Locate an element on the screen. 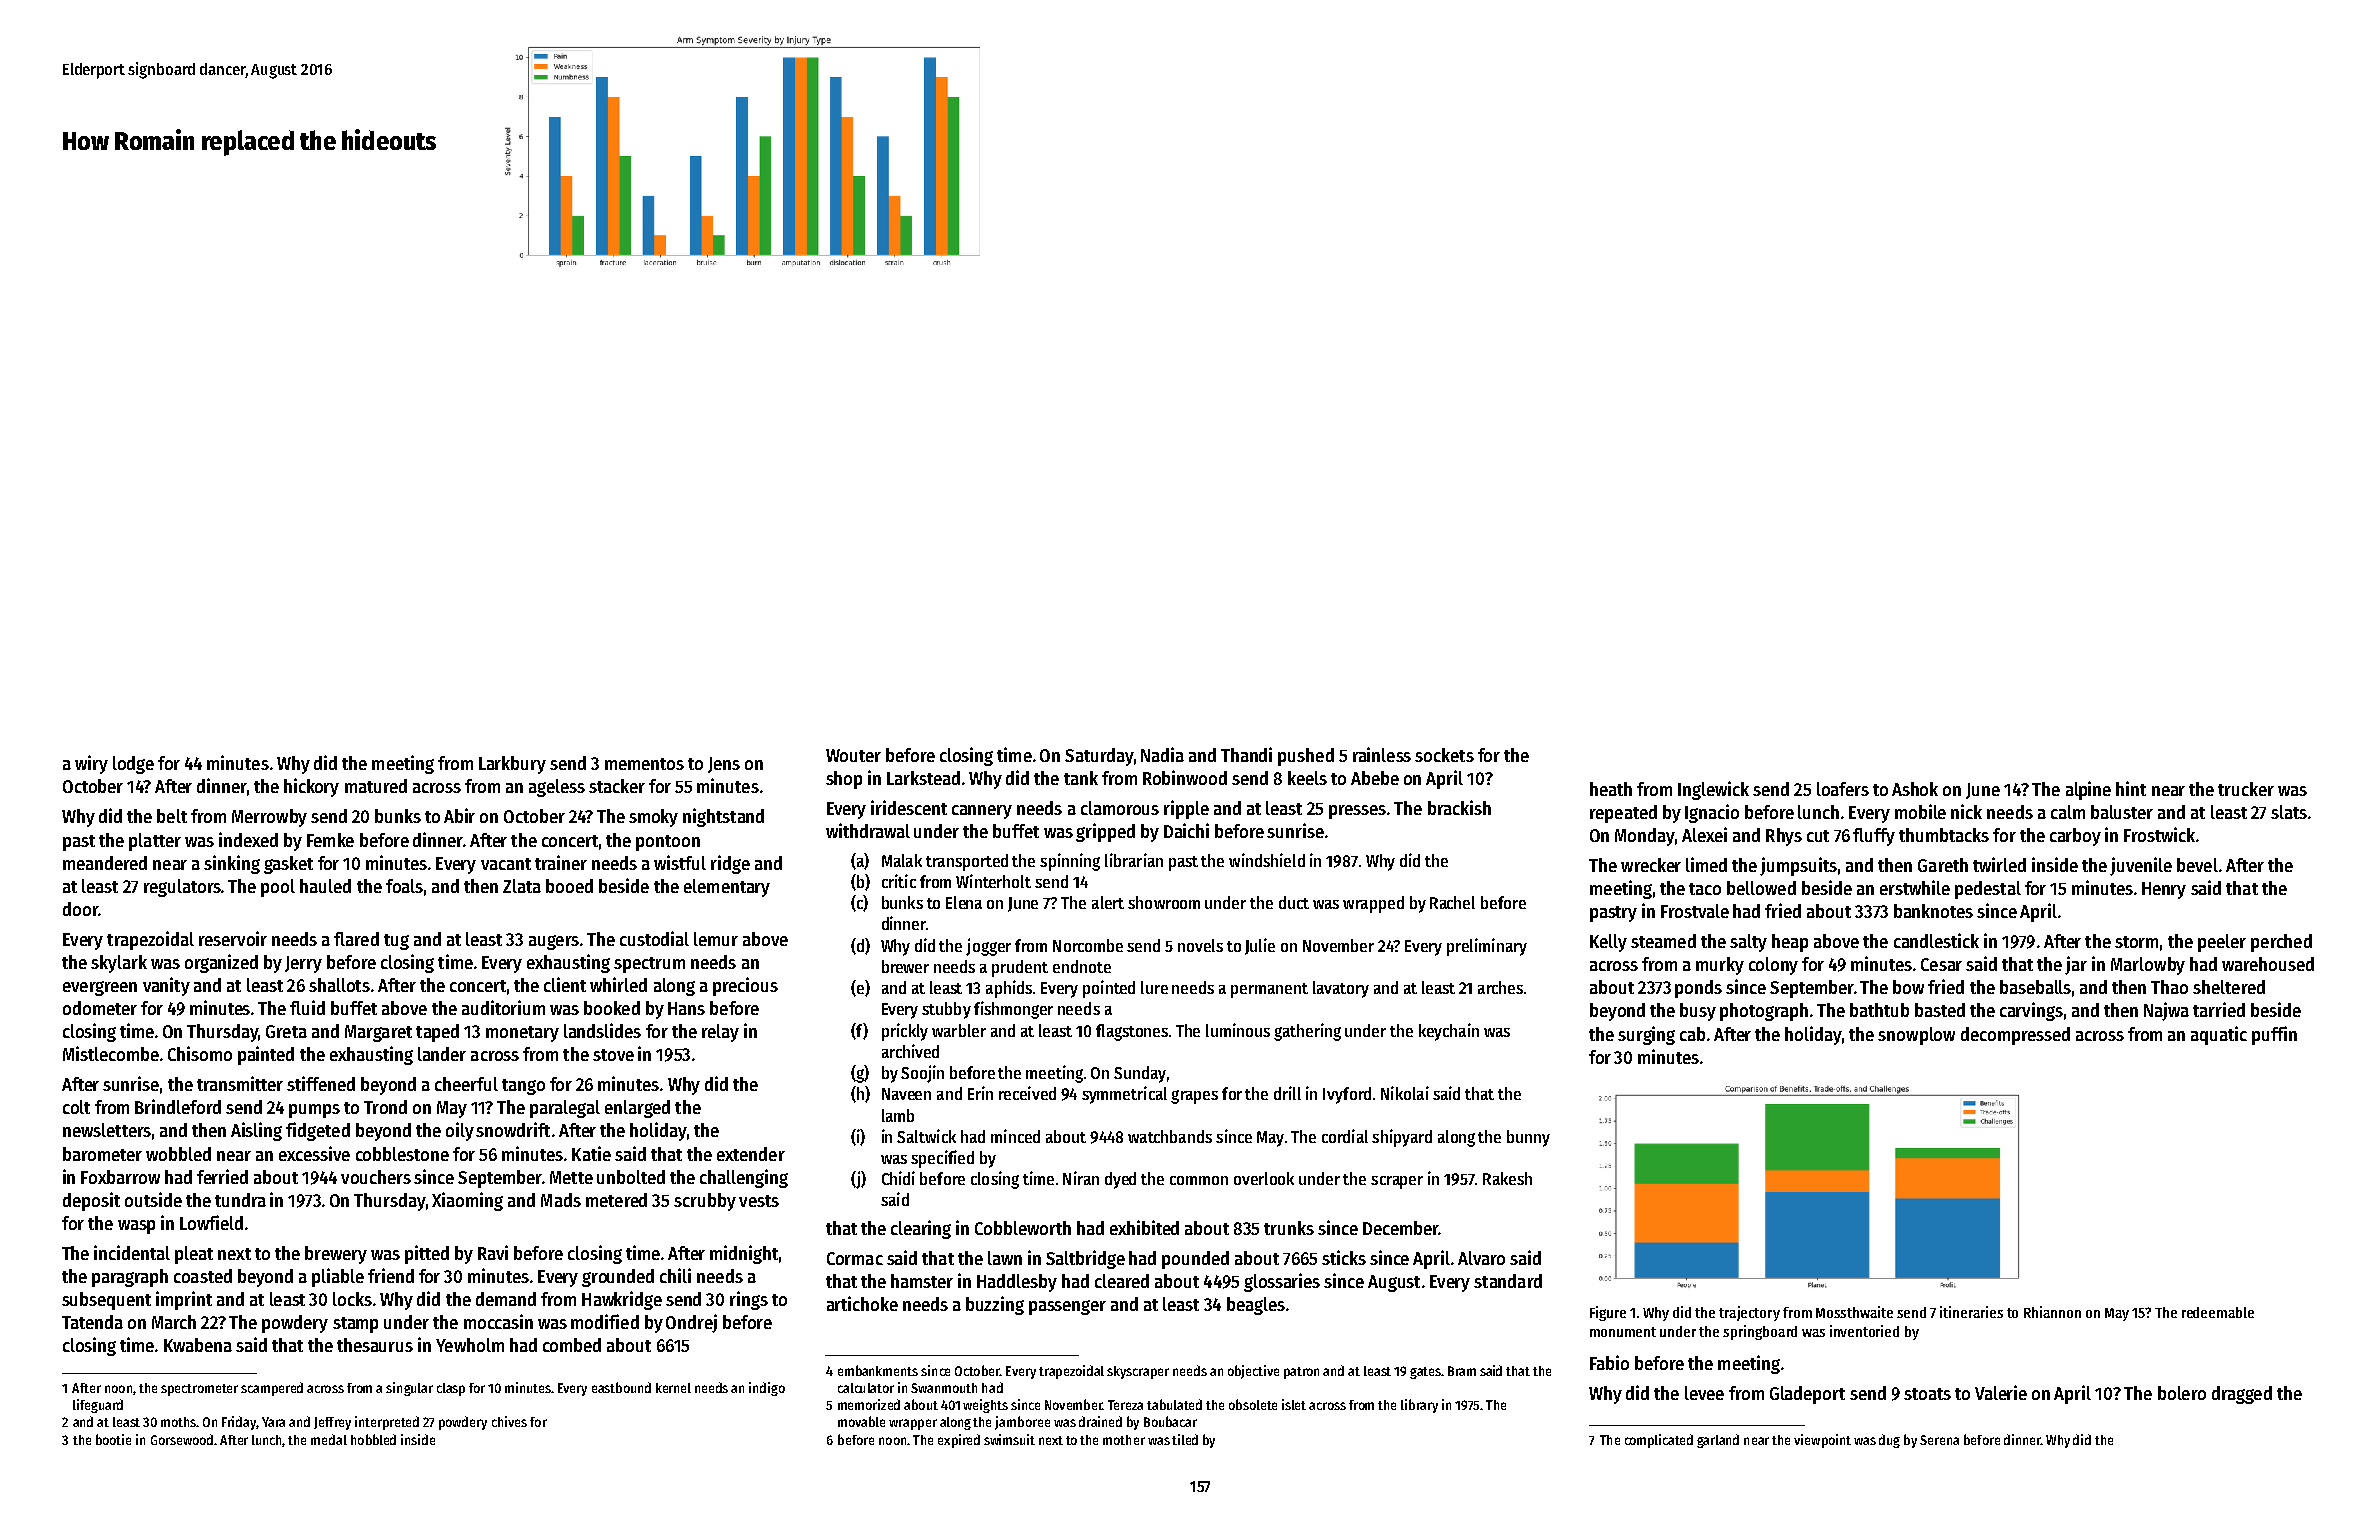 Image resolution: width=2380 pixels, height=1540 pixels. Katie is located at coordinates (591, 1153).
